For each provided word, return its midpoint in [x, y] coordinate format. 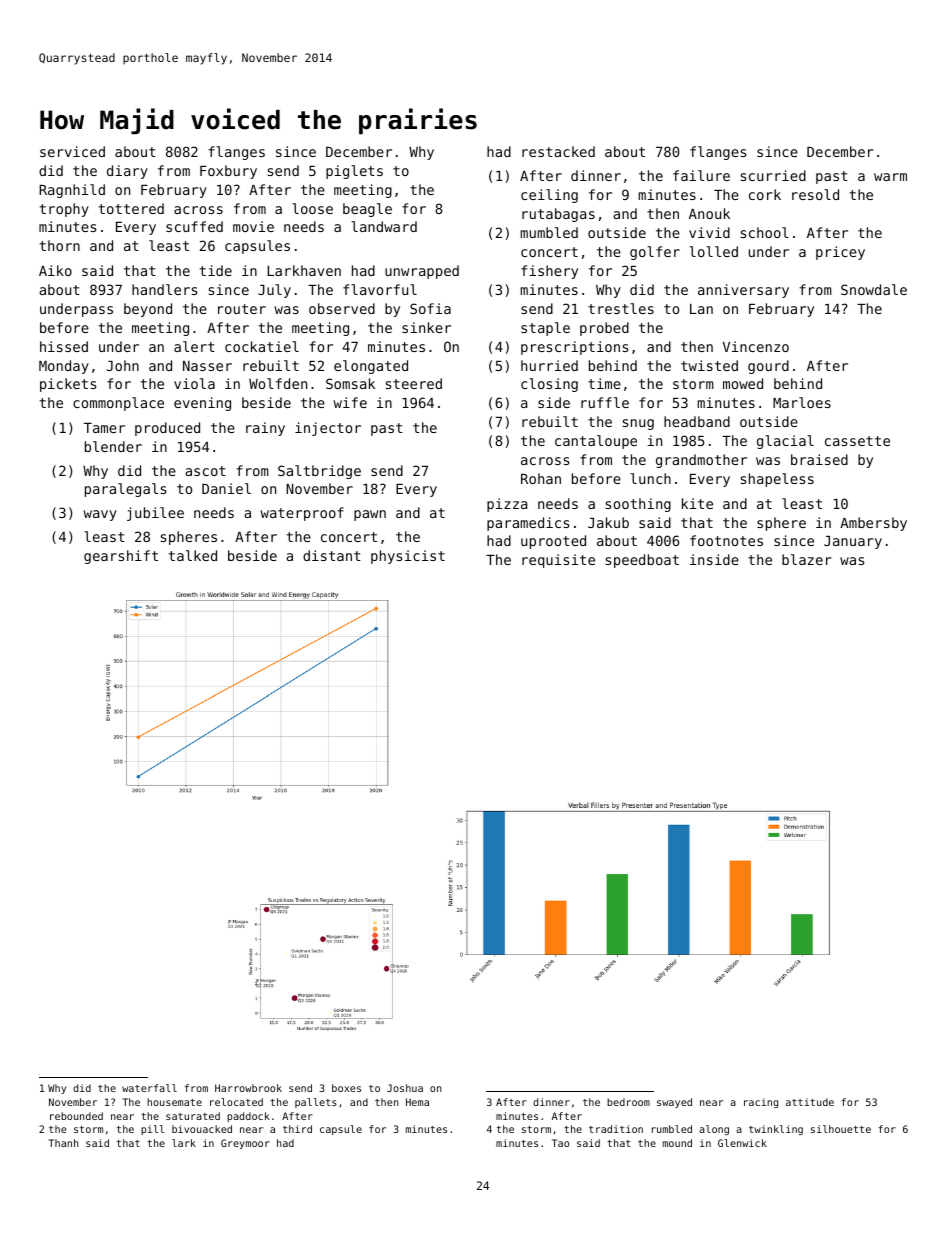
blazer [807, 559]
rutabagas [558, 215]
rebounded [76, 1116]
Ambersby [873, 524]
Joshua [405, 1088]
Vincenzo [756, 346]
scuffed [194, 226]
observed [342, 308]
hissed [64, 346]
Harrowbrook [248, 1088]
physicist [408, 557]
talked [193, 555]
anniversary [743, 291]
